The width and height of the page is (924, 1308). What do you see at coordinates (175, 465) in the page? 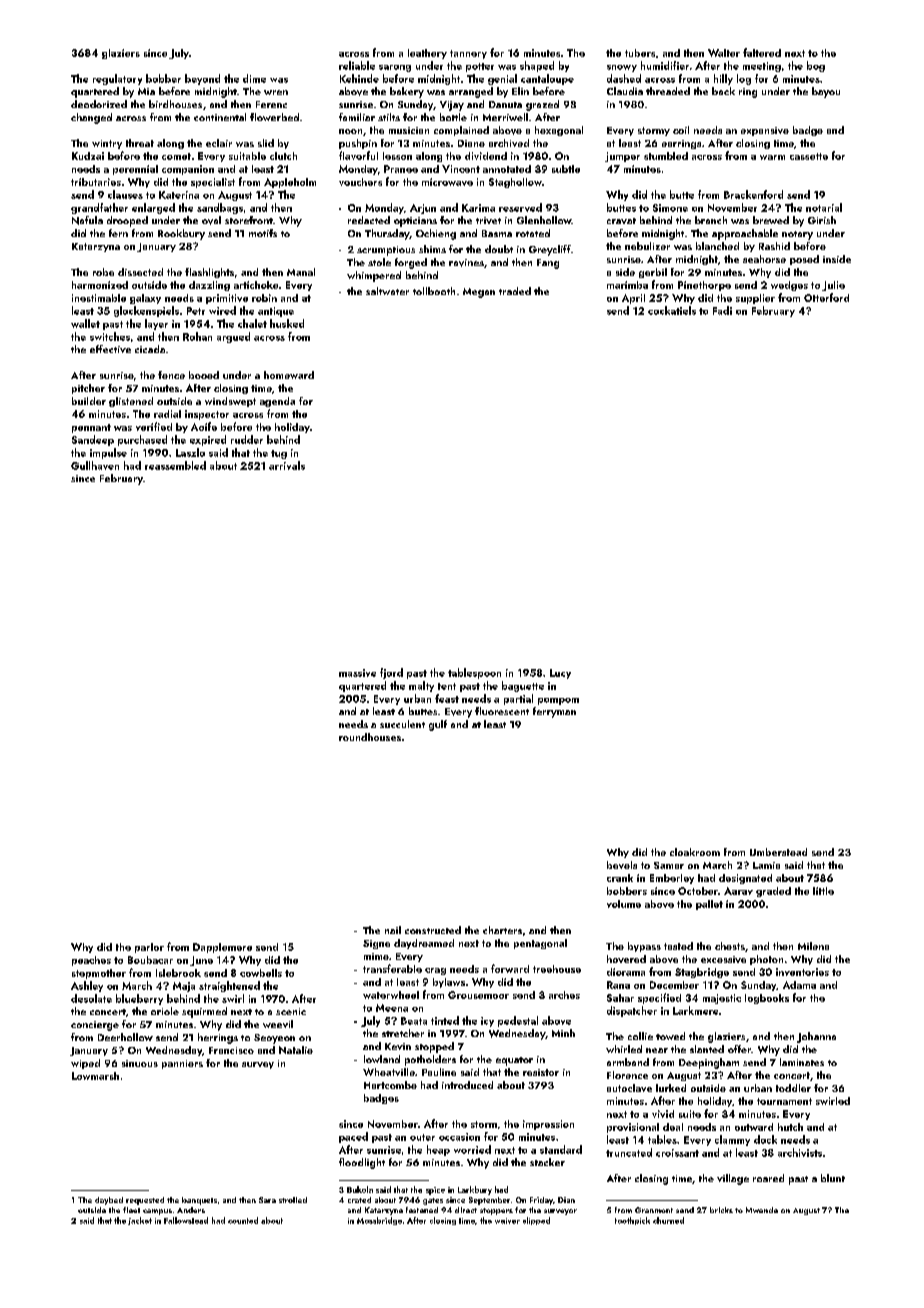
I see `reassembled` at bounding box center [175, 465].
